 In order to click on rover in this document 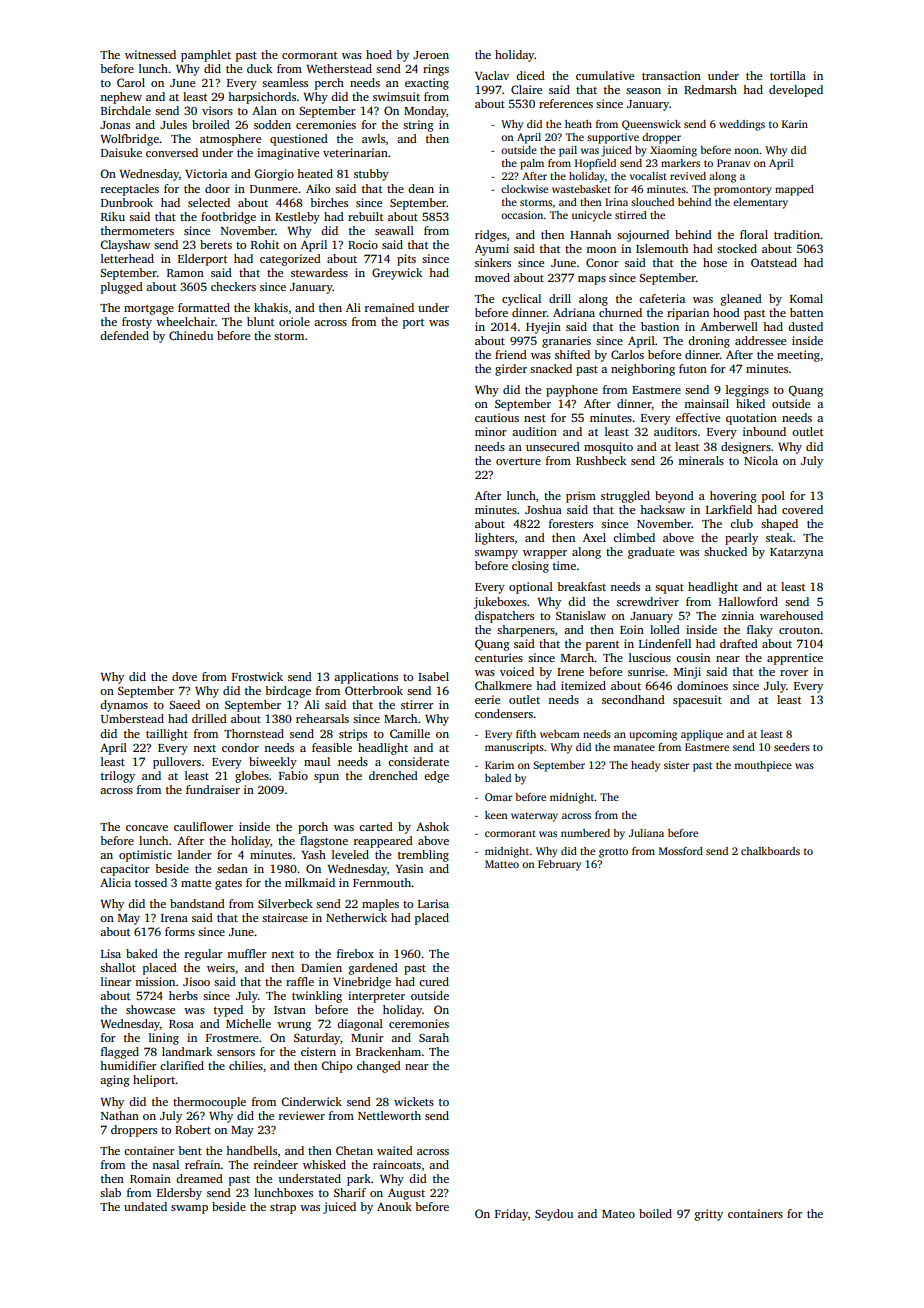, I will do `click(794, 673)`.
